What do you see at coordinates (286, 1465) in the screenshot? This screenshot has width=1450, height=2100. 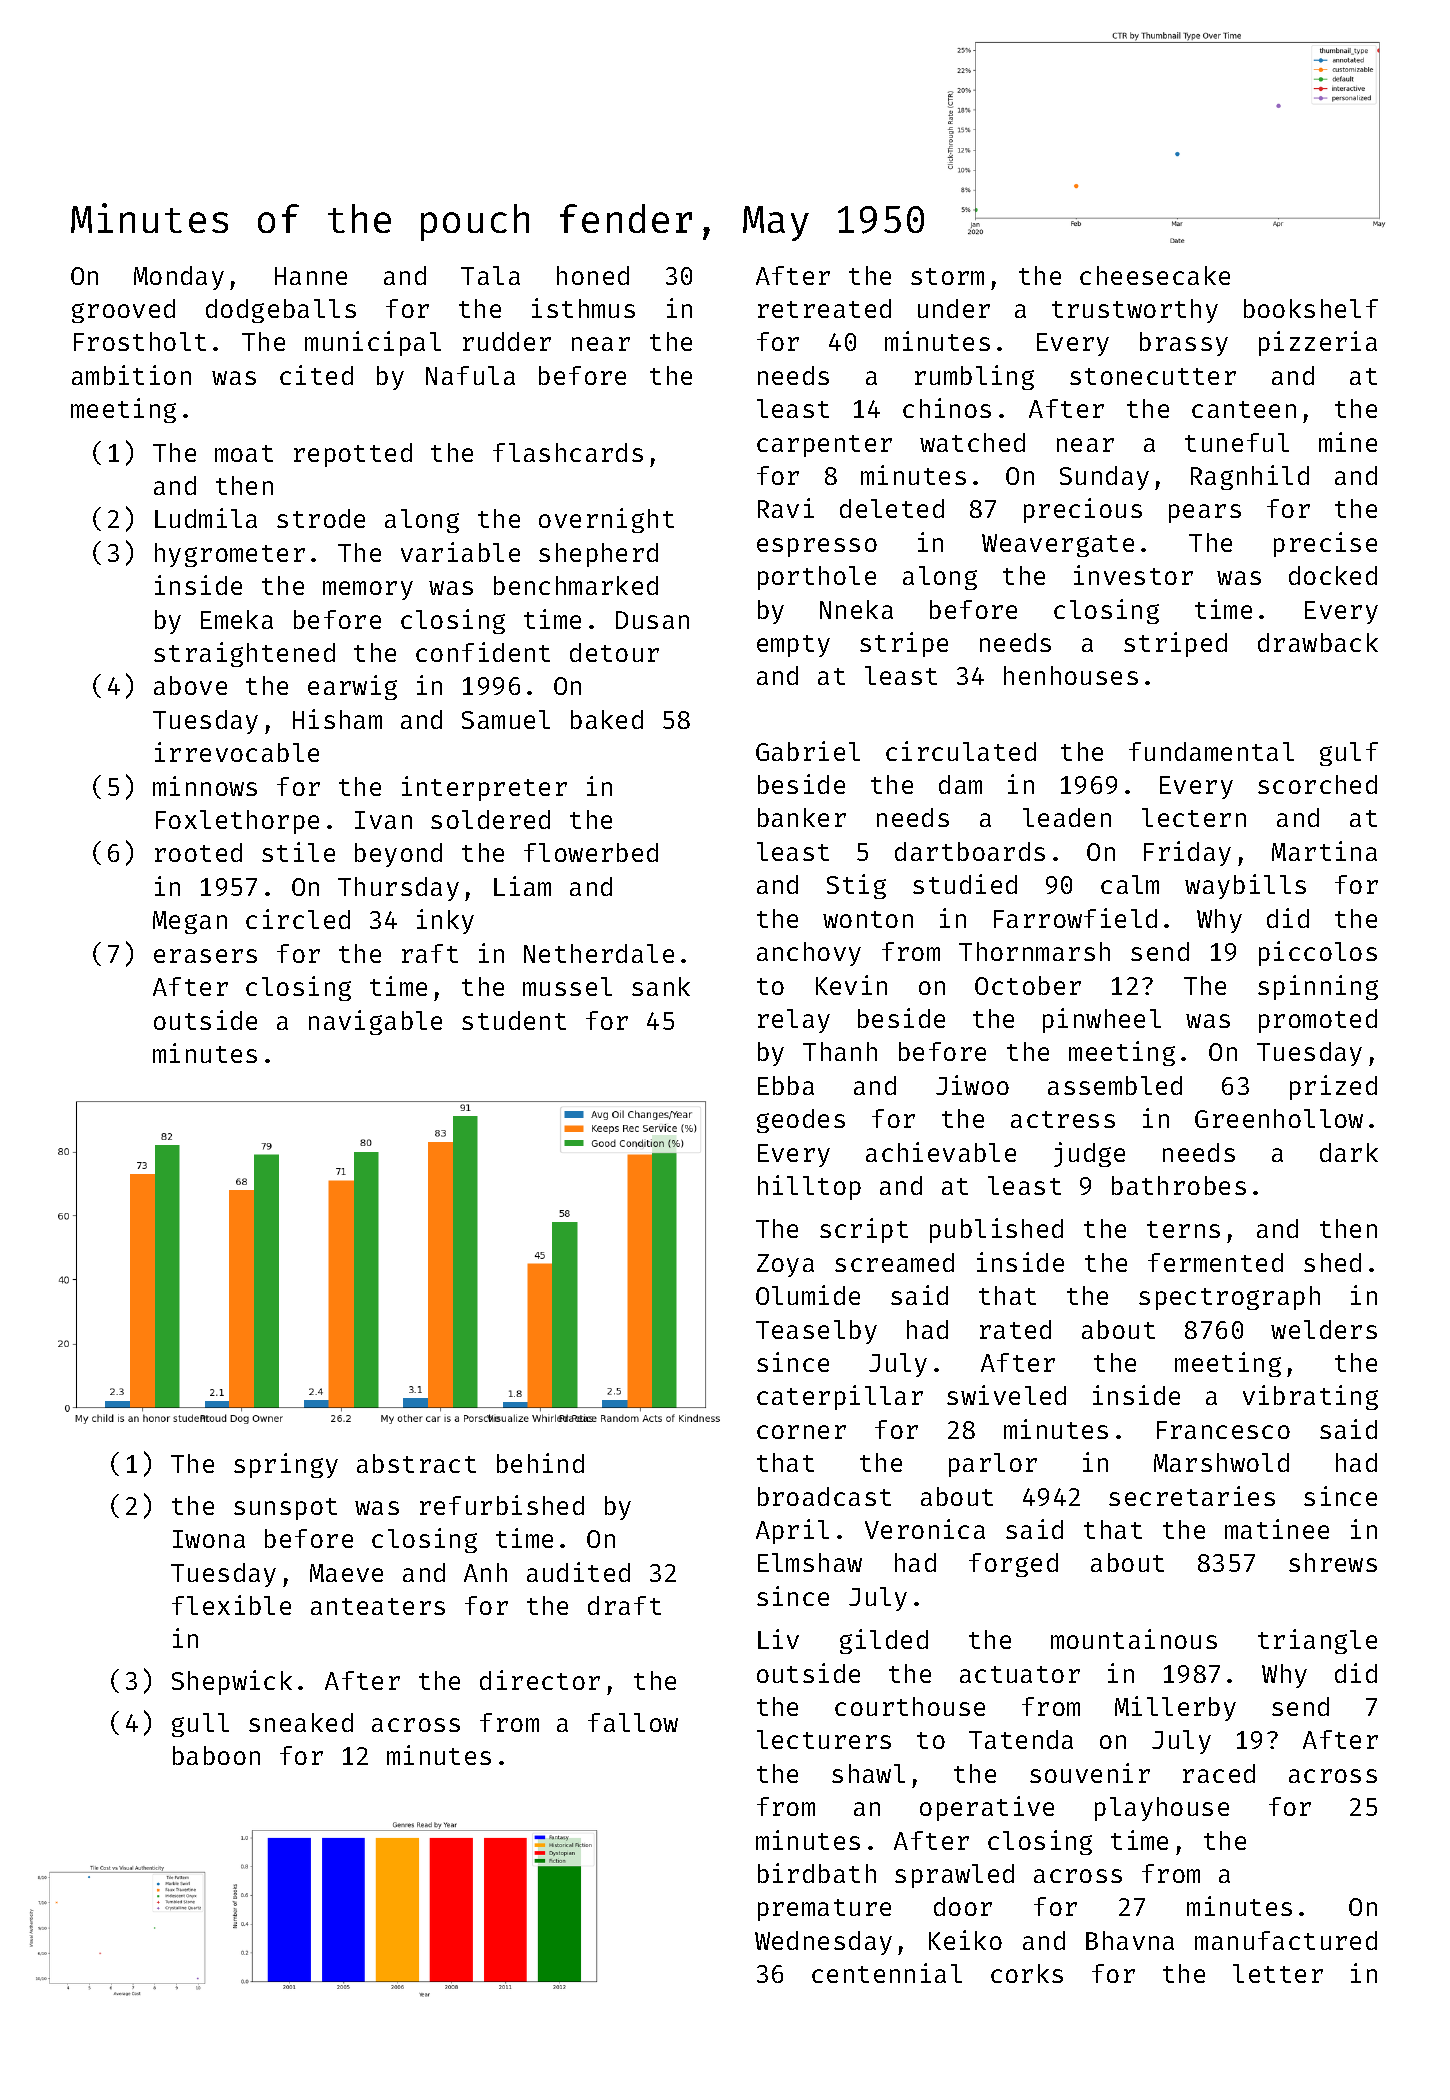 I see `springy` at bounding box center [286, 1465].
